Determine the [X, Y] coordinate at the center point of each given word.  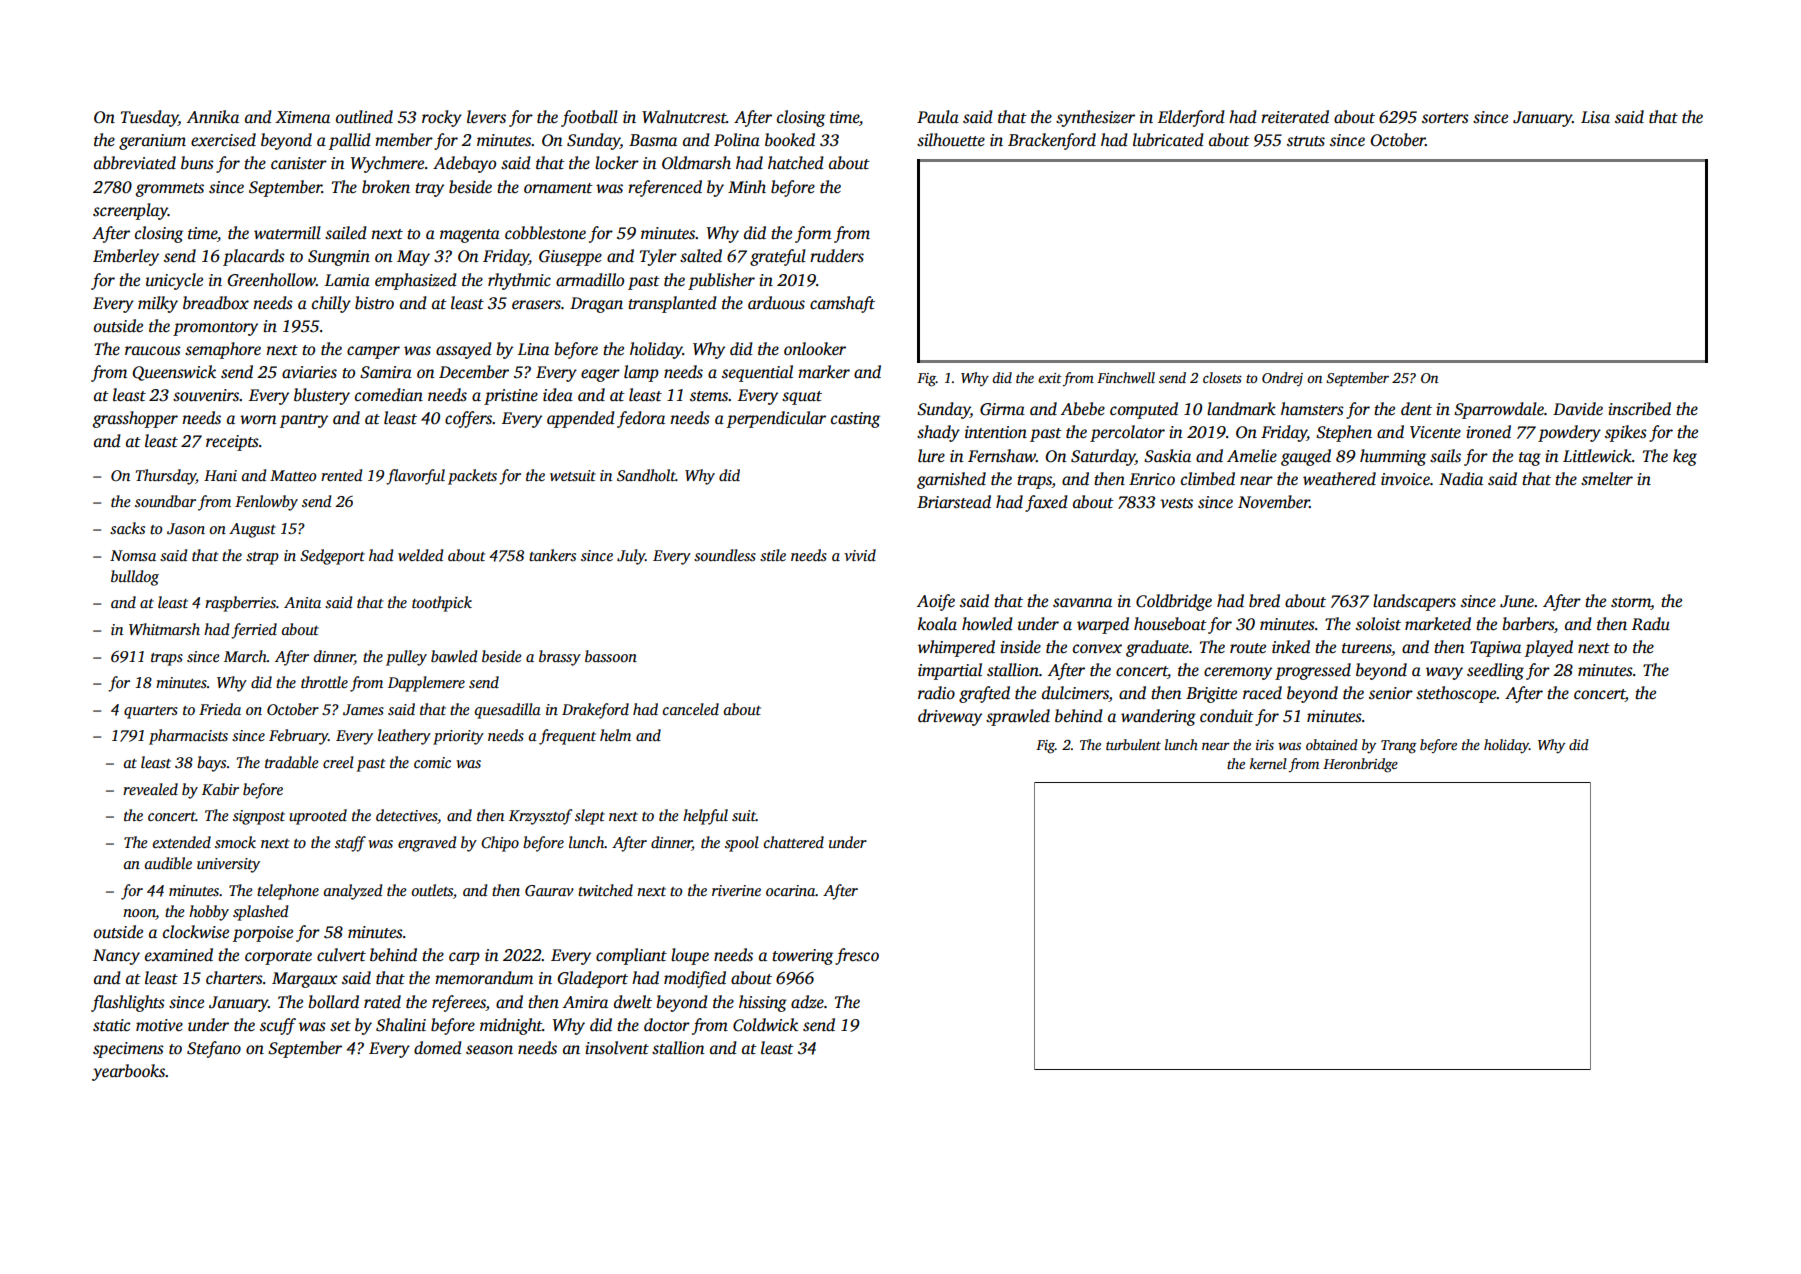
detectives [406, 815]
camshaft [842, 304]
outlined [364, 117]
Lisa [1595, 117]
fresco [857, 956]
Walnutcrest [684, 117]
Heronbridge [1360, 765]
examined [179, 955]
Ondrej [1282, 379]
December [474, 372]
